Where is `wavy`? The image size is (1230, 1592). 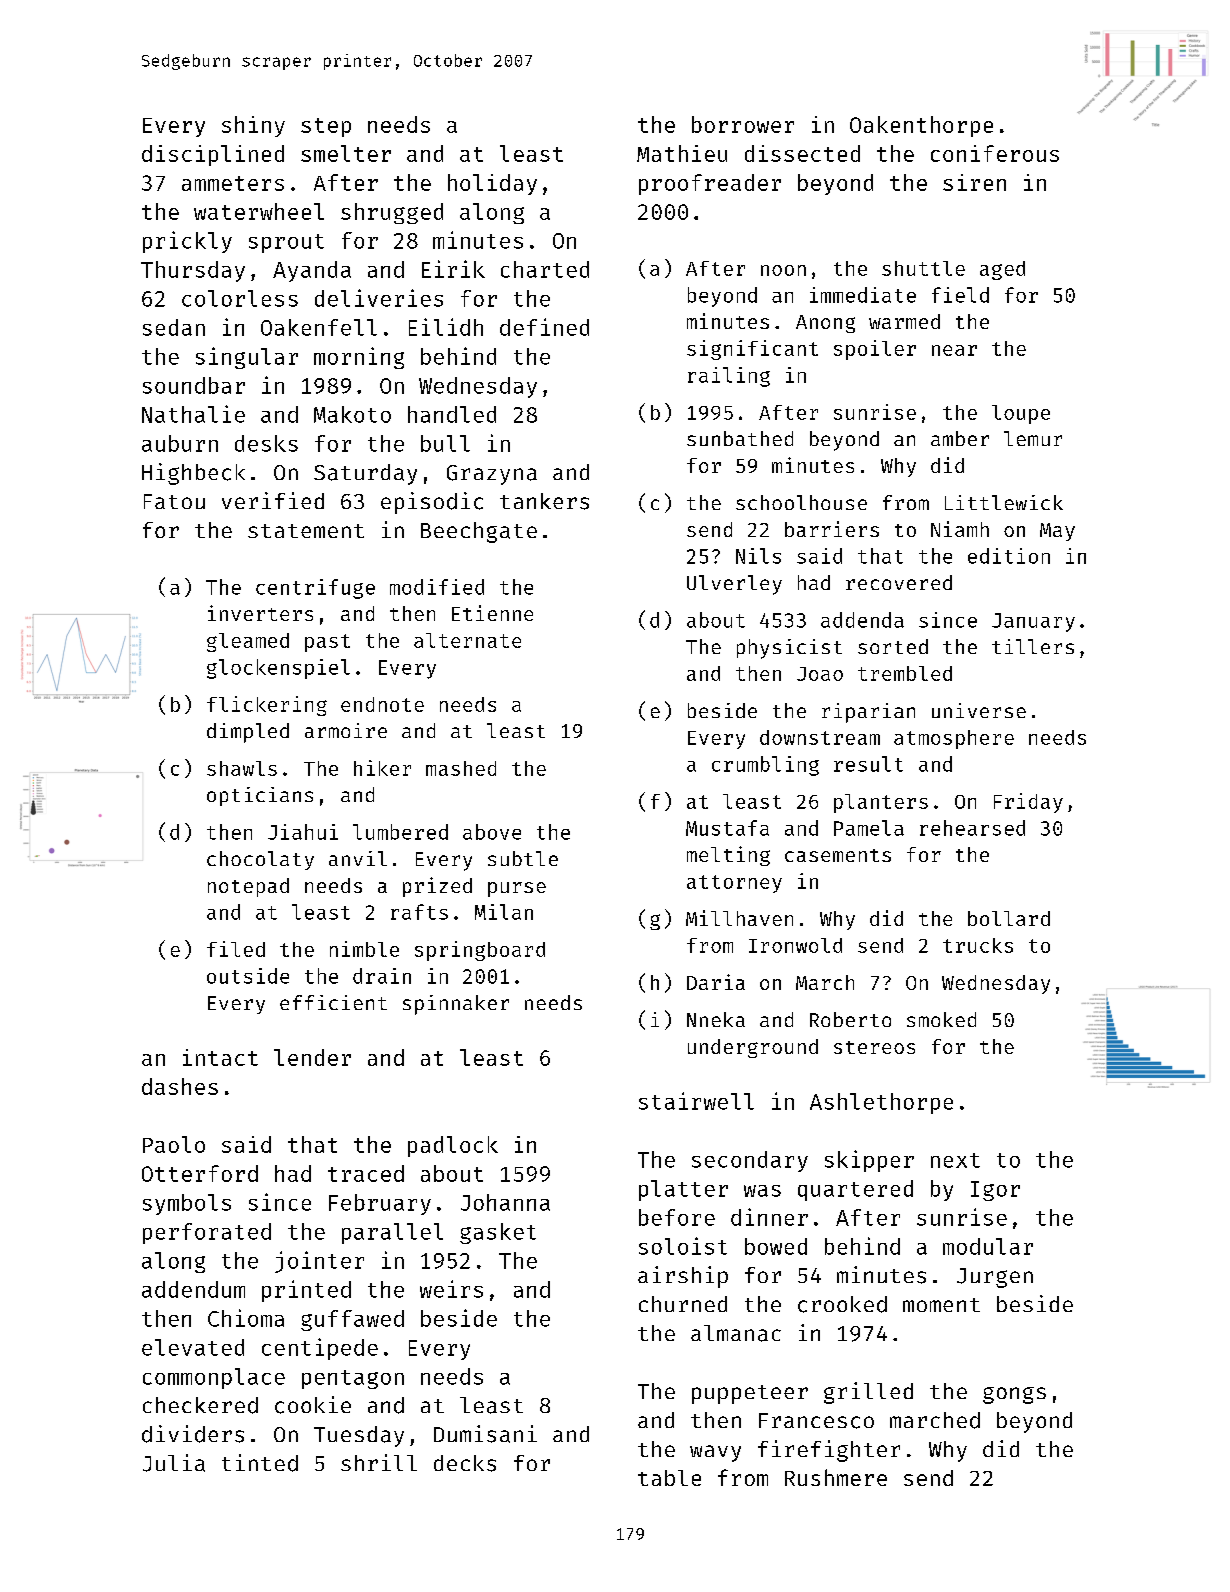 wavy is located at coordinates (715, 1453).
